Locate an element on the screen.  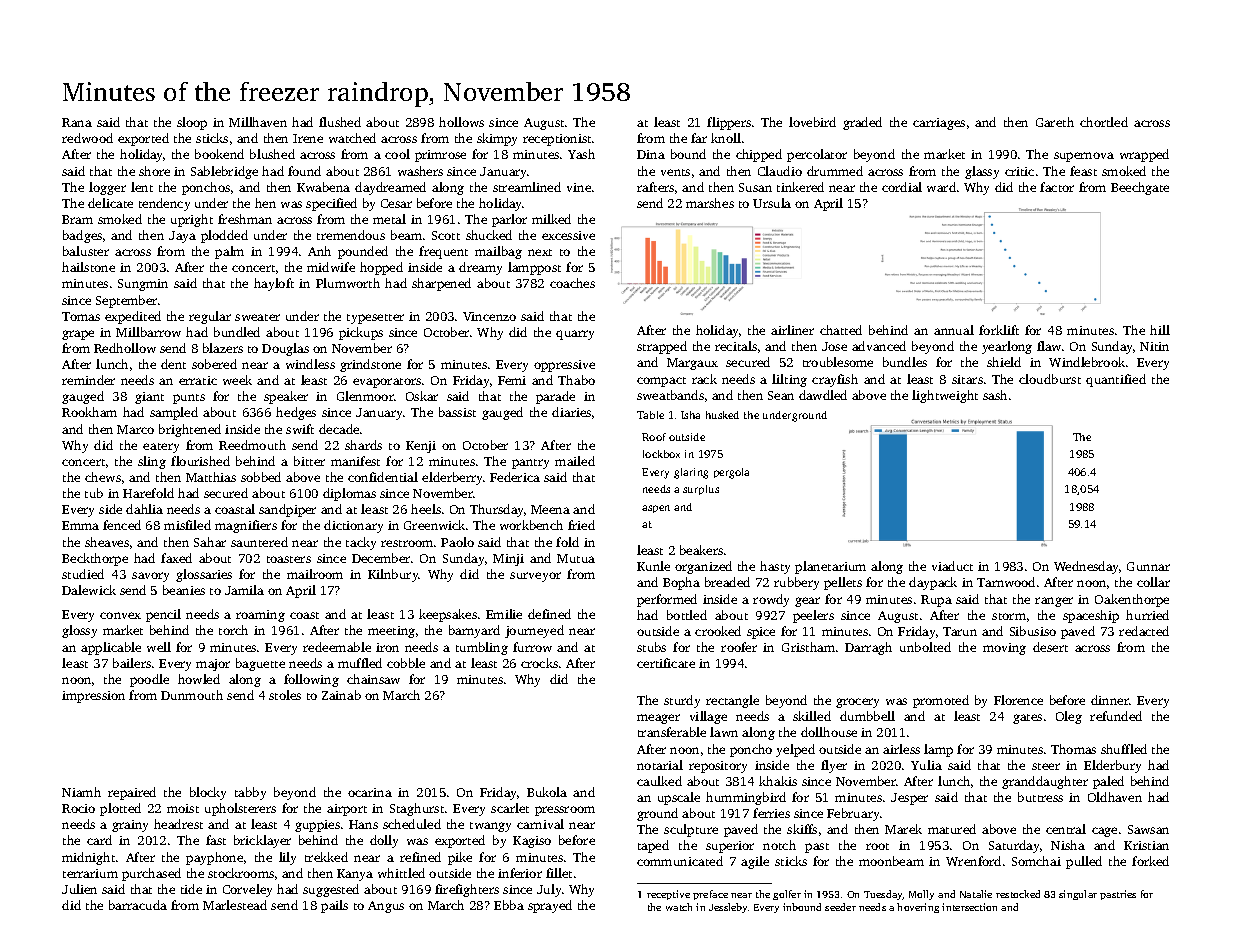
golfer is located at coordinates (787, 895).
